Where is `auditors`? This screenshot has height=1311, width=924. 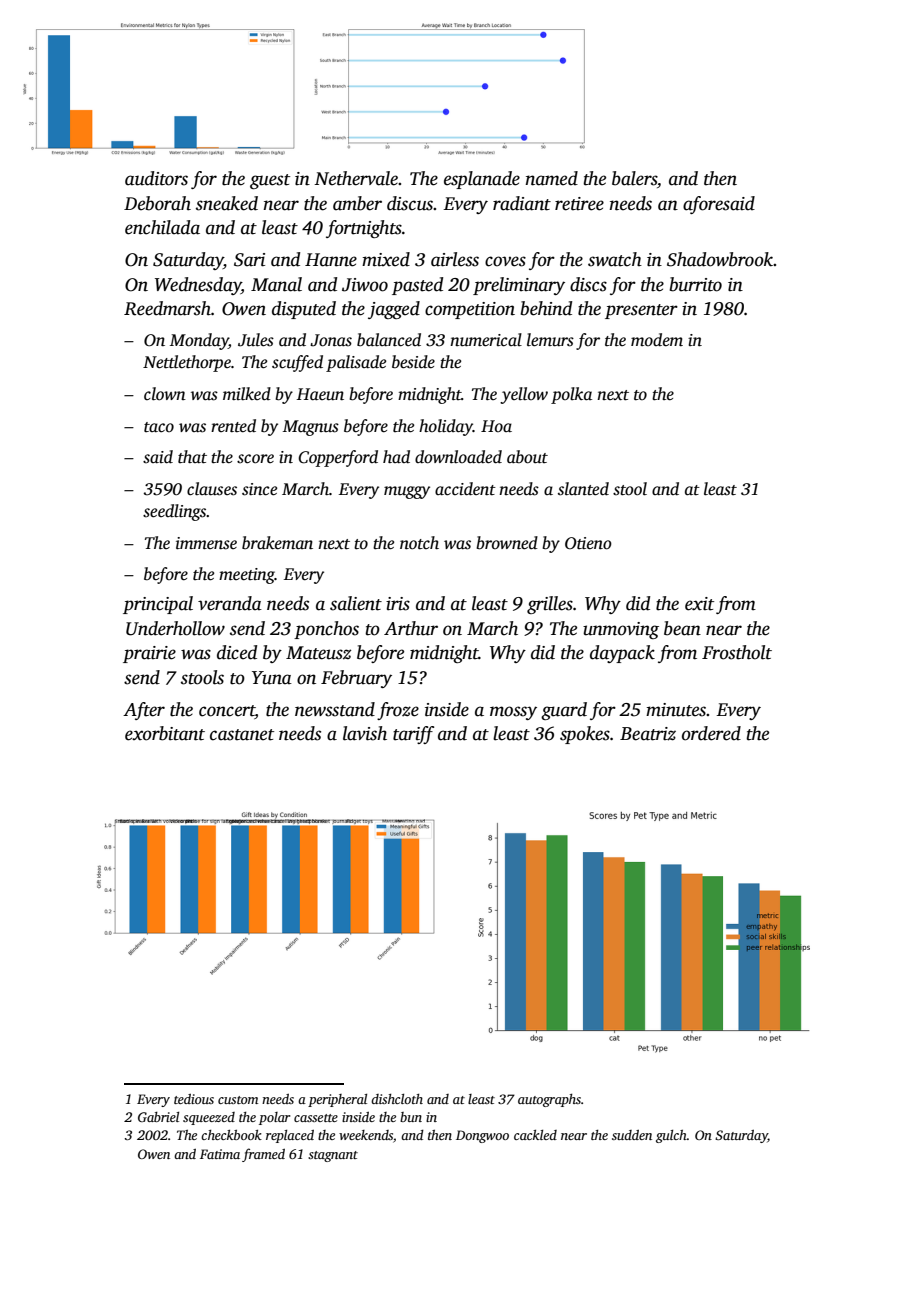 auditors is located at coordinates (156, 178).
